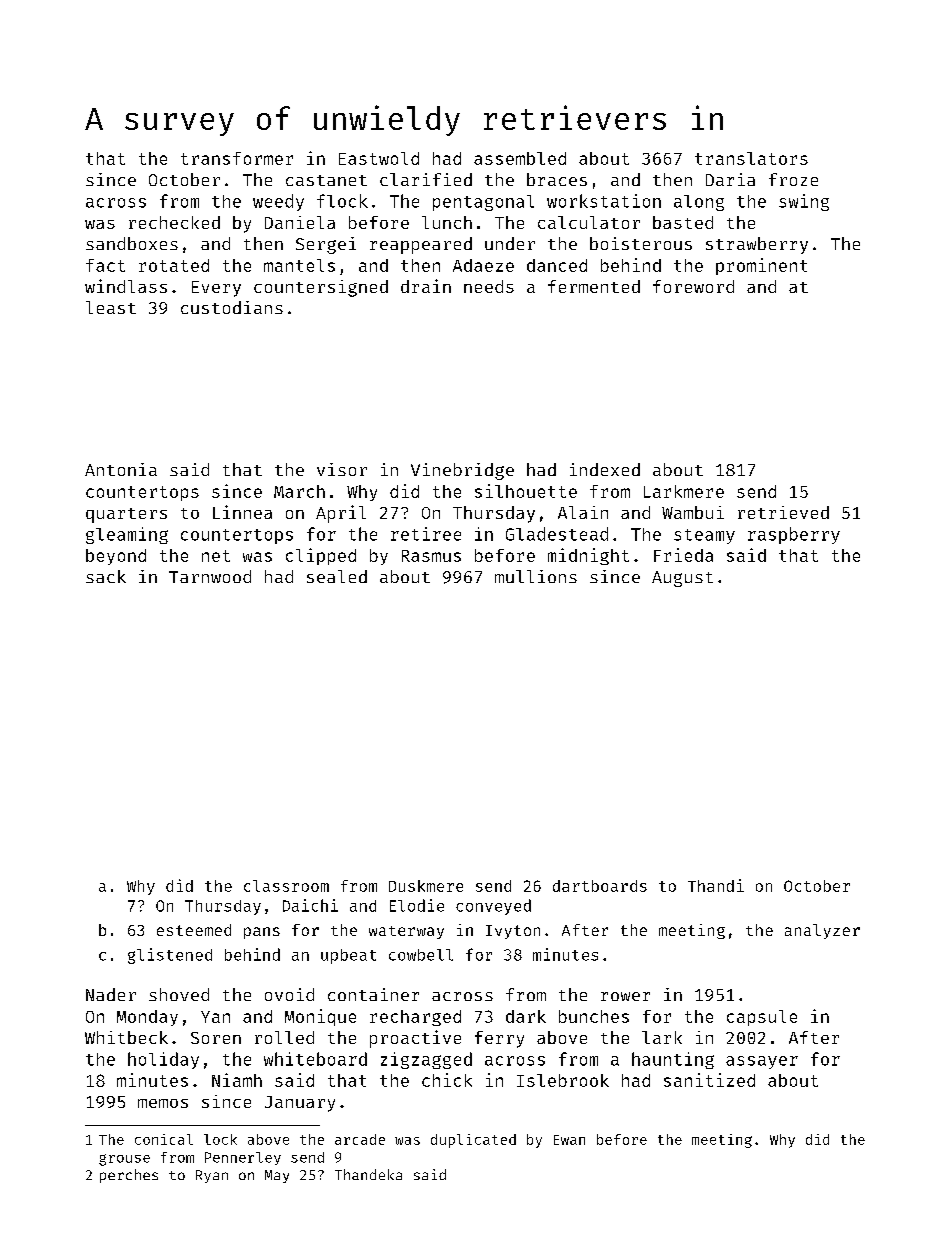  What do you see at coordinates (286, 886) in the screenshot?
I see `classroom` at bounding box center [286, 886].
